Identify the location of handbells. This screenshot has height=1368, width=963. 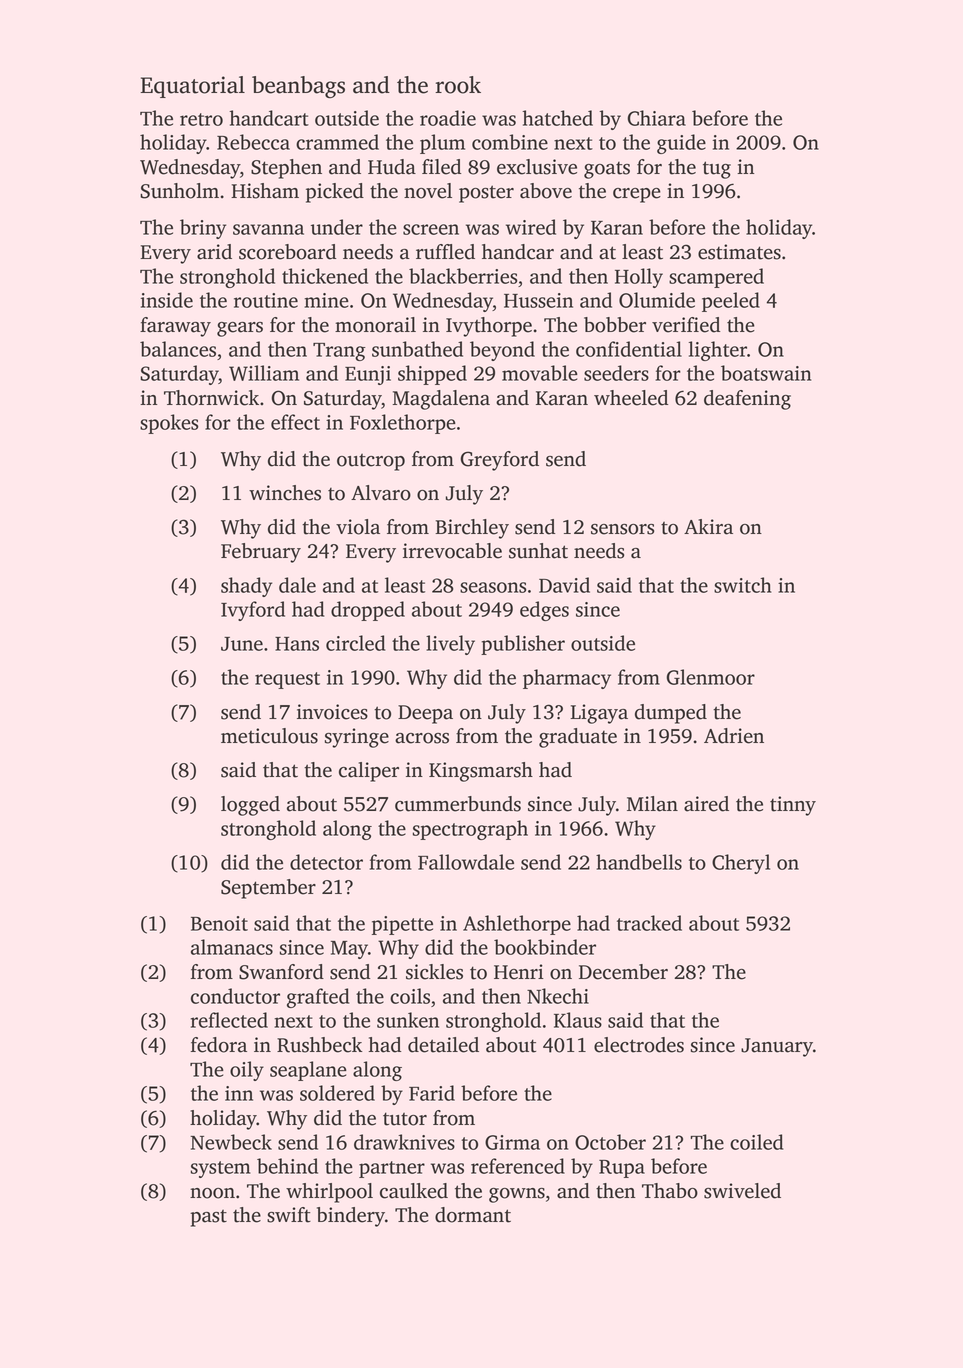
(639, 862).
